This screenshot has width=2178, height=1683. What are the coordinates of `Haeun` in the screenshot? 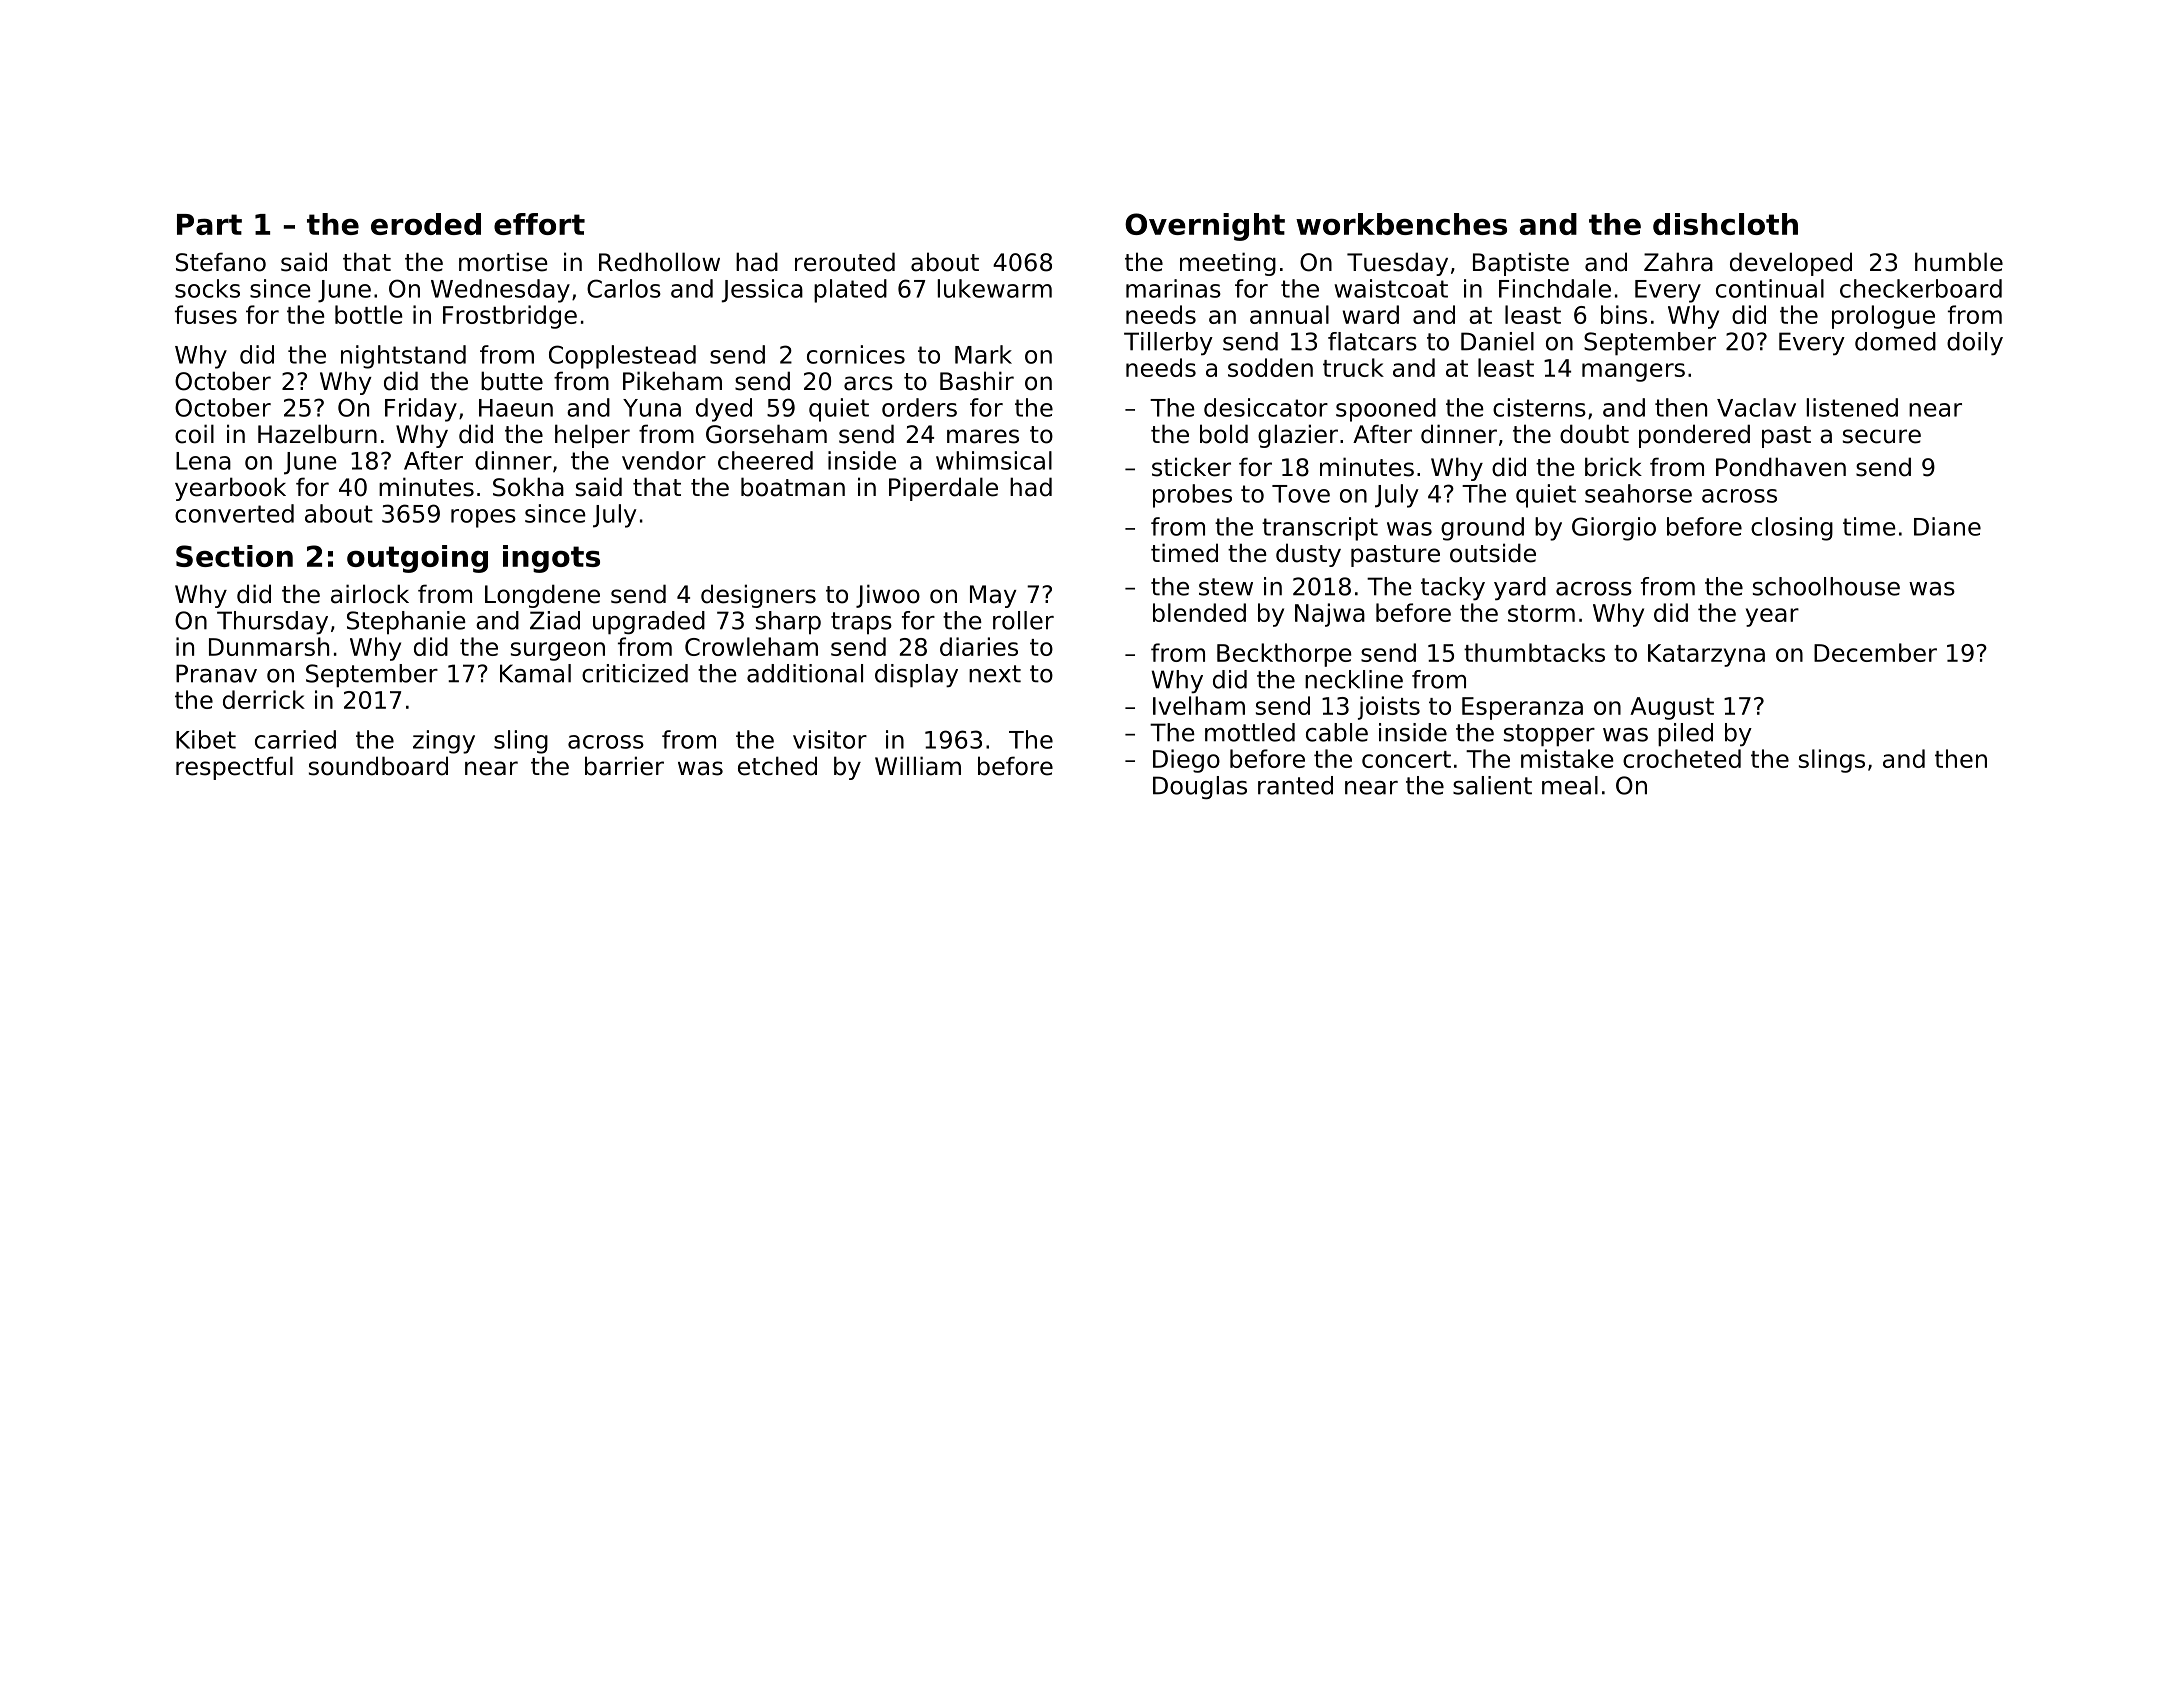 It's located at (516, 408).
